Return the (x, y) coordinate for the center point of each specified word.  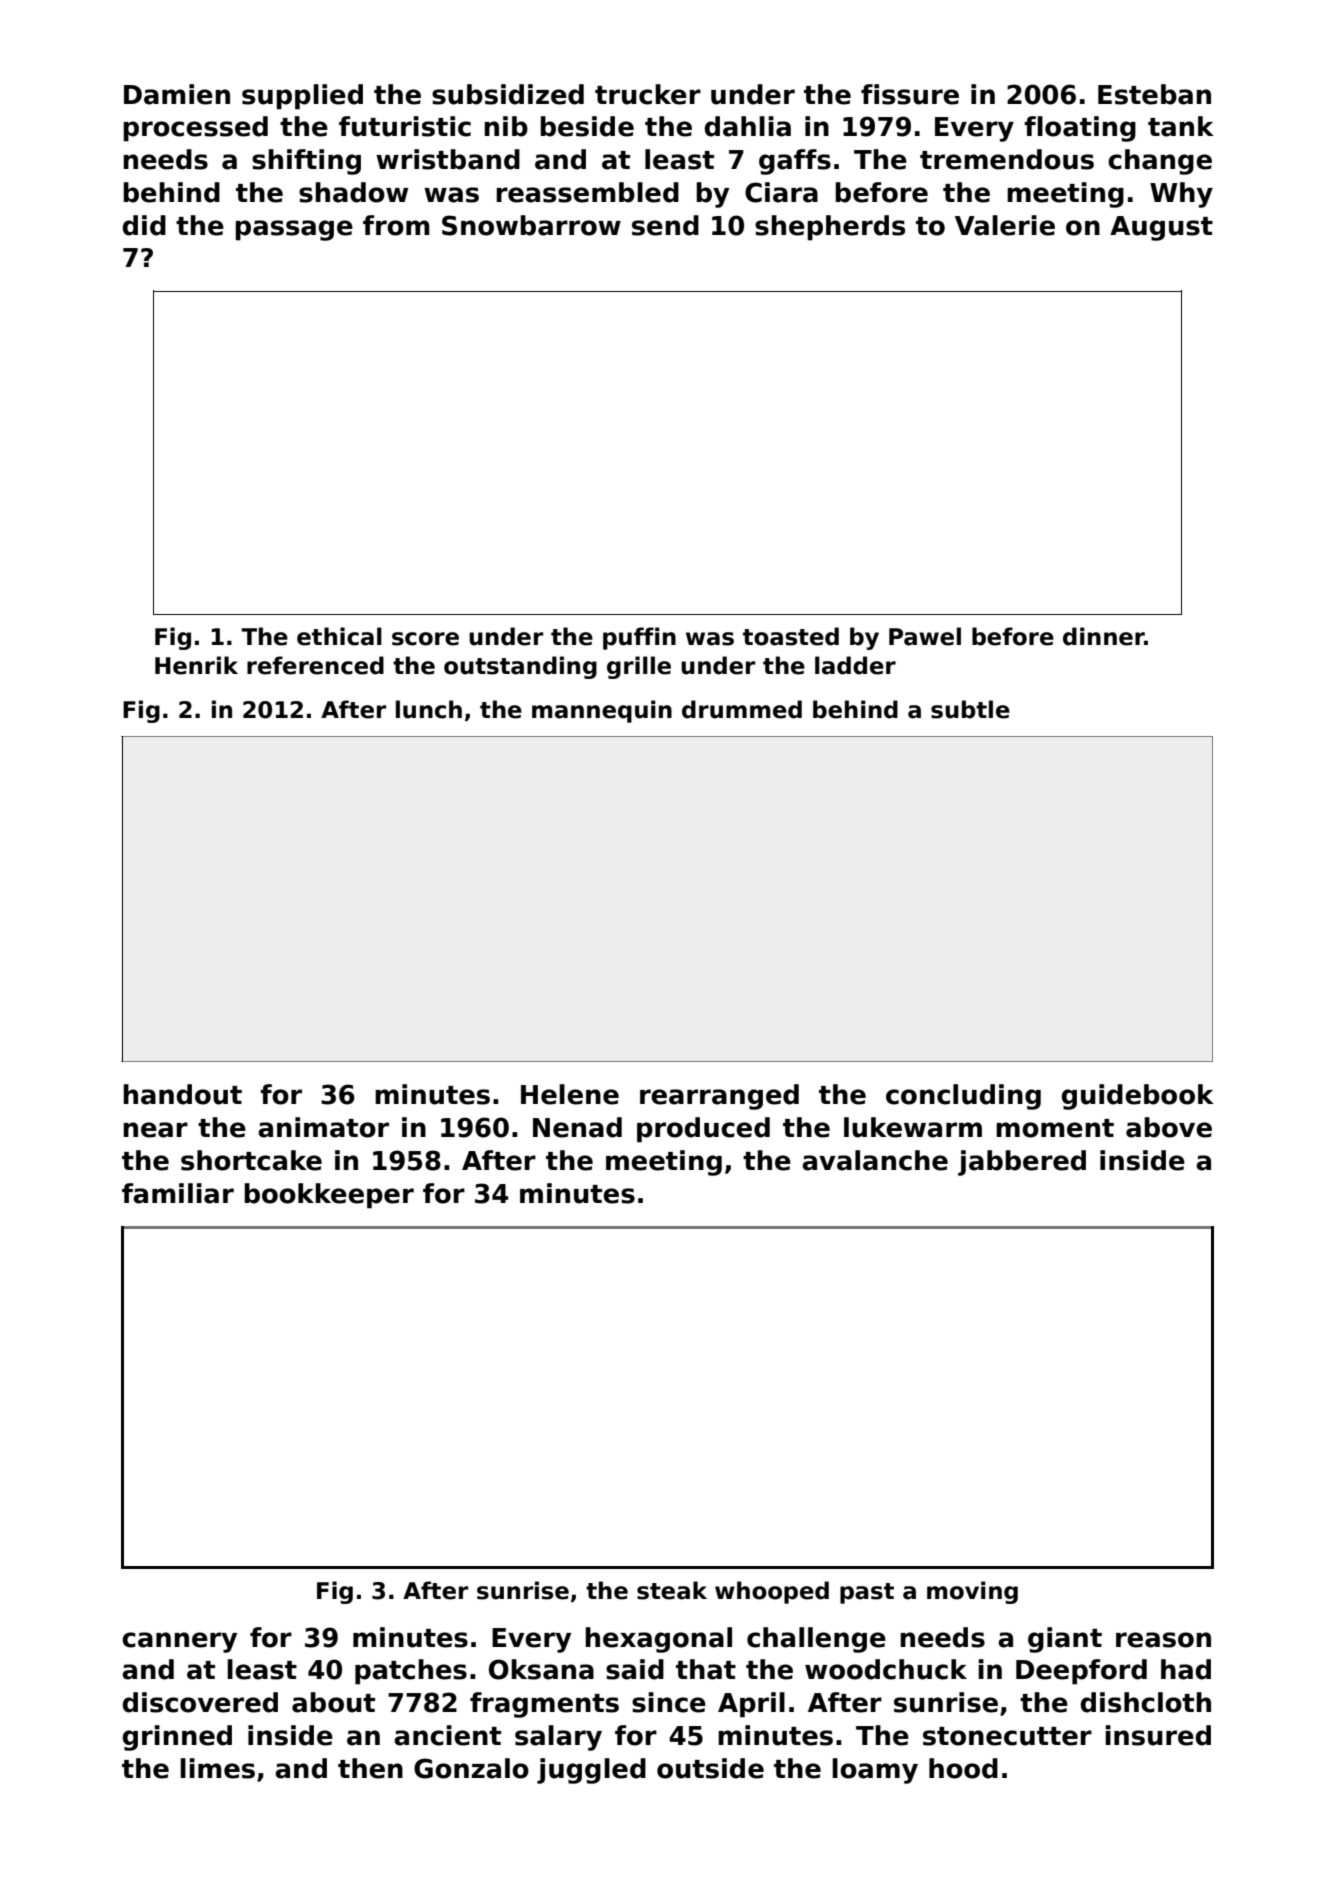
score (425, 639)
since (669, 1702)
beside (587, 126)
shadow (353, 192)
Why (1181, 195)
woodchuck (886, 1669)
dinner (1104, 636)
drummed (742, 709)
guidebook (1137, 1097)
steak (672, 1590)
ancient (447, 1735)
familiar (178, 1193)
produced (703, 1130)
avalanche (875, 1160)
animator (323, 1127)
